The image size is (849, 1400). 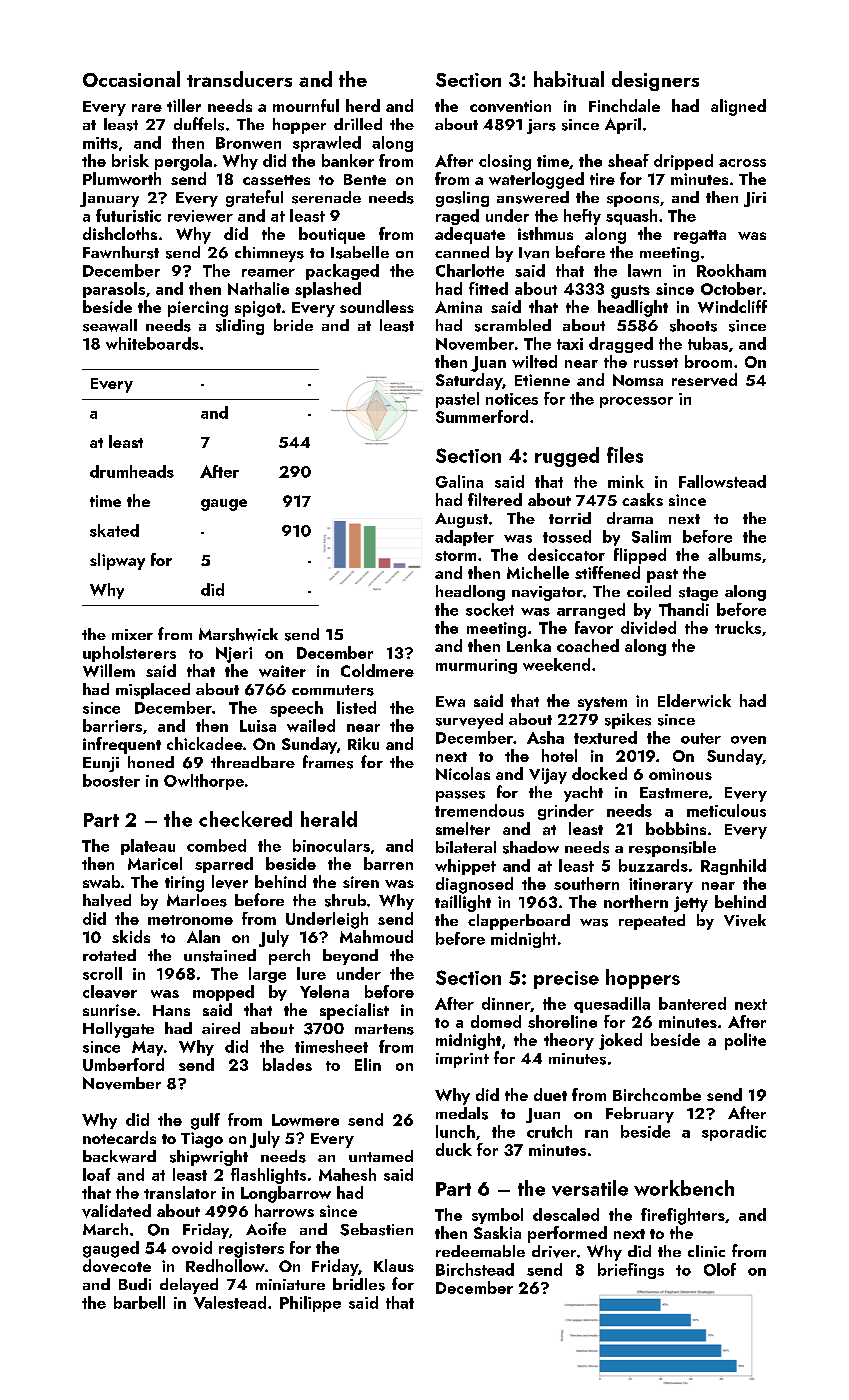 I want to click on Marshwick, so click(x=238, y=634).
